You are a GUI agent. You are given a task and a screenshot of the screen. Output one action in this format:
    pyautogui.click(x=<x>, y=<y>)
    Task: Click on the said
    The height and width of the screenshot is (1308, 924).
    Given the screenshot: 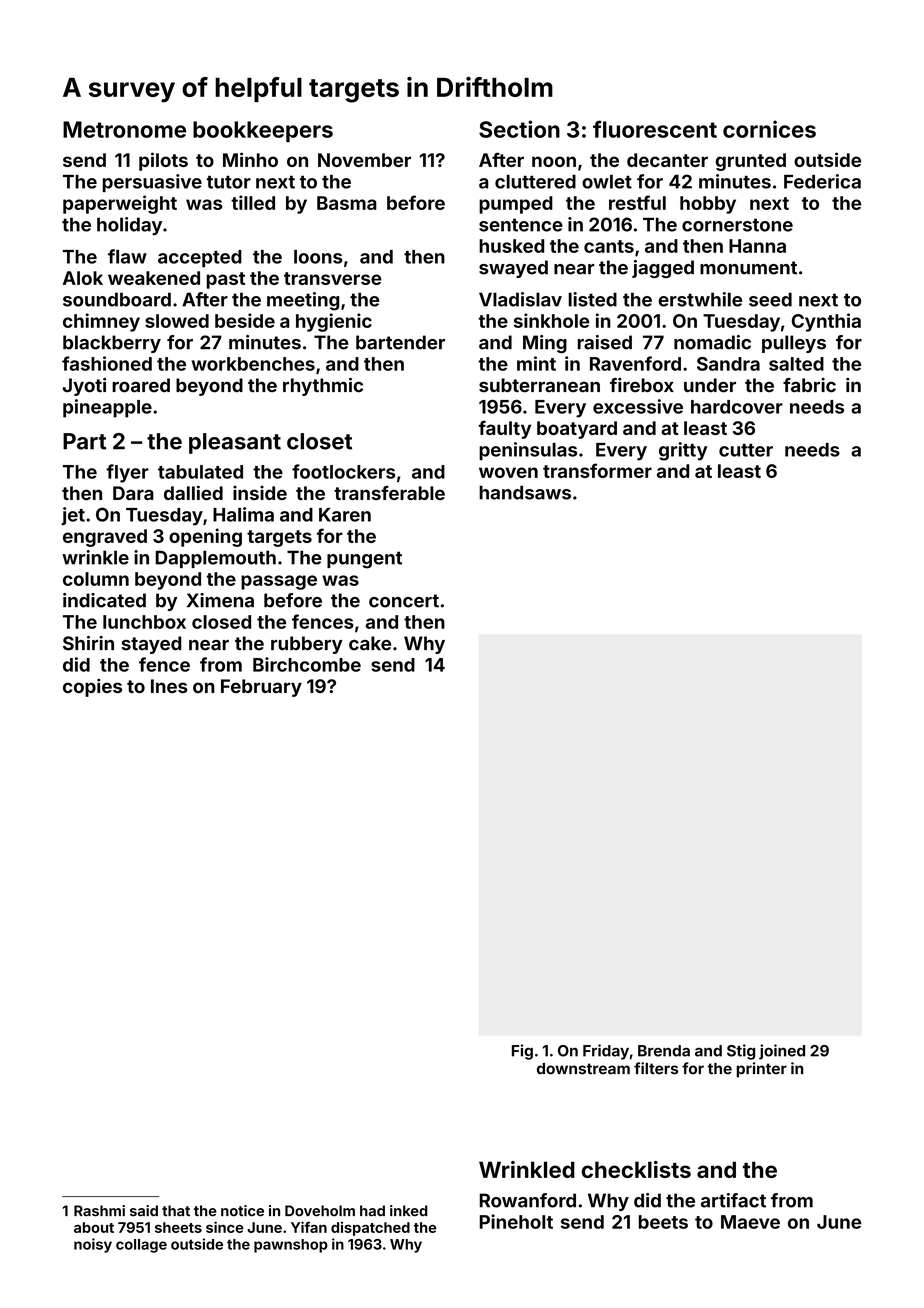 What is the action you would take?
    pyautogui.click(x=144, y=1211)
